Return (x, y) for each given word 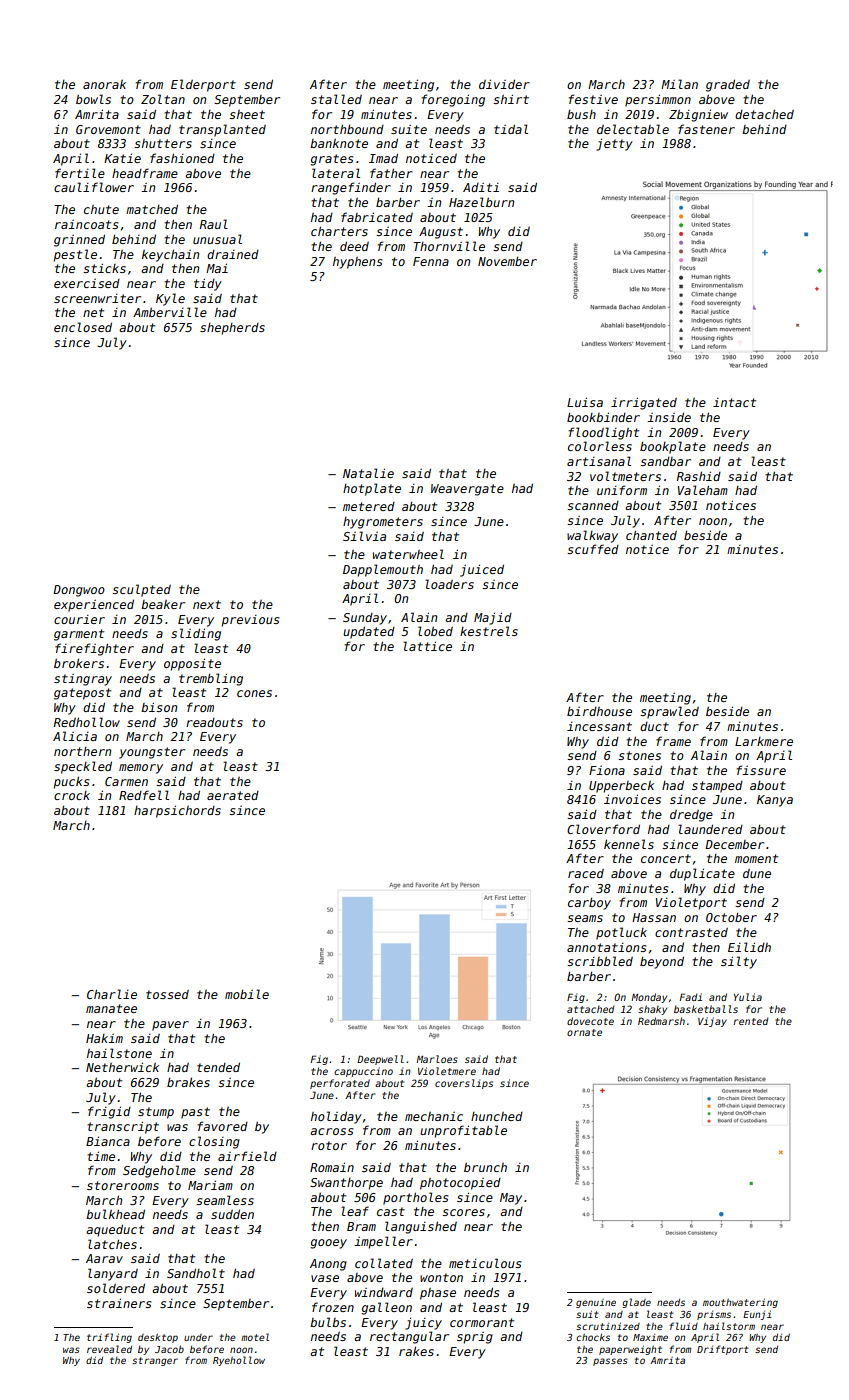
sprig (475, 1338)
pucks (71, 782)
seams (585, 918)
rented (750, 1021)
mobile (247, 994)
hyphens (357, 263)
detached (764, 114)
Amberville (170, 312)
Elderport (203, 85)
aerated (233, 795)
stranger (155, 1361)
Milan (679, 84)
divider (504, 84)
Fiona (607, 770)
